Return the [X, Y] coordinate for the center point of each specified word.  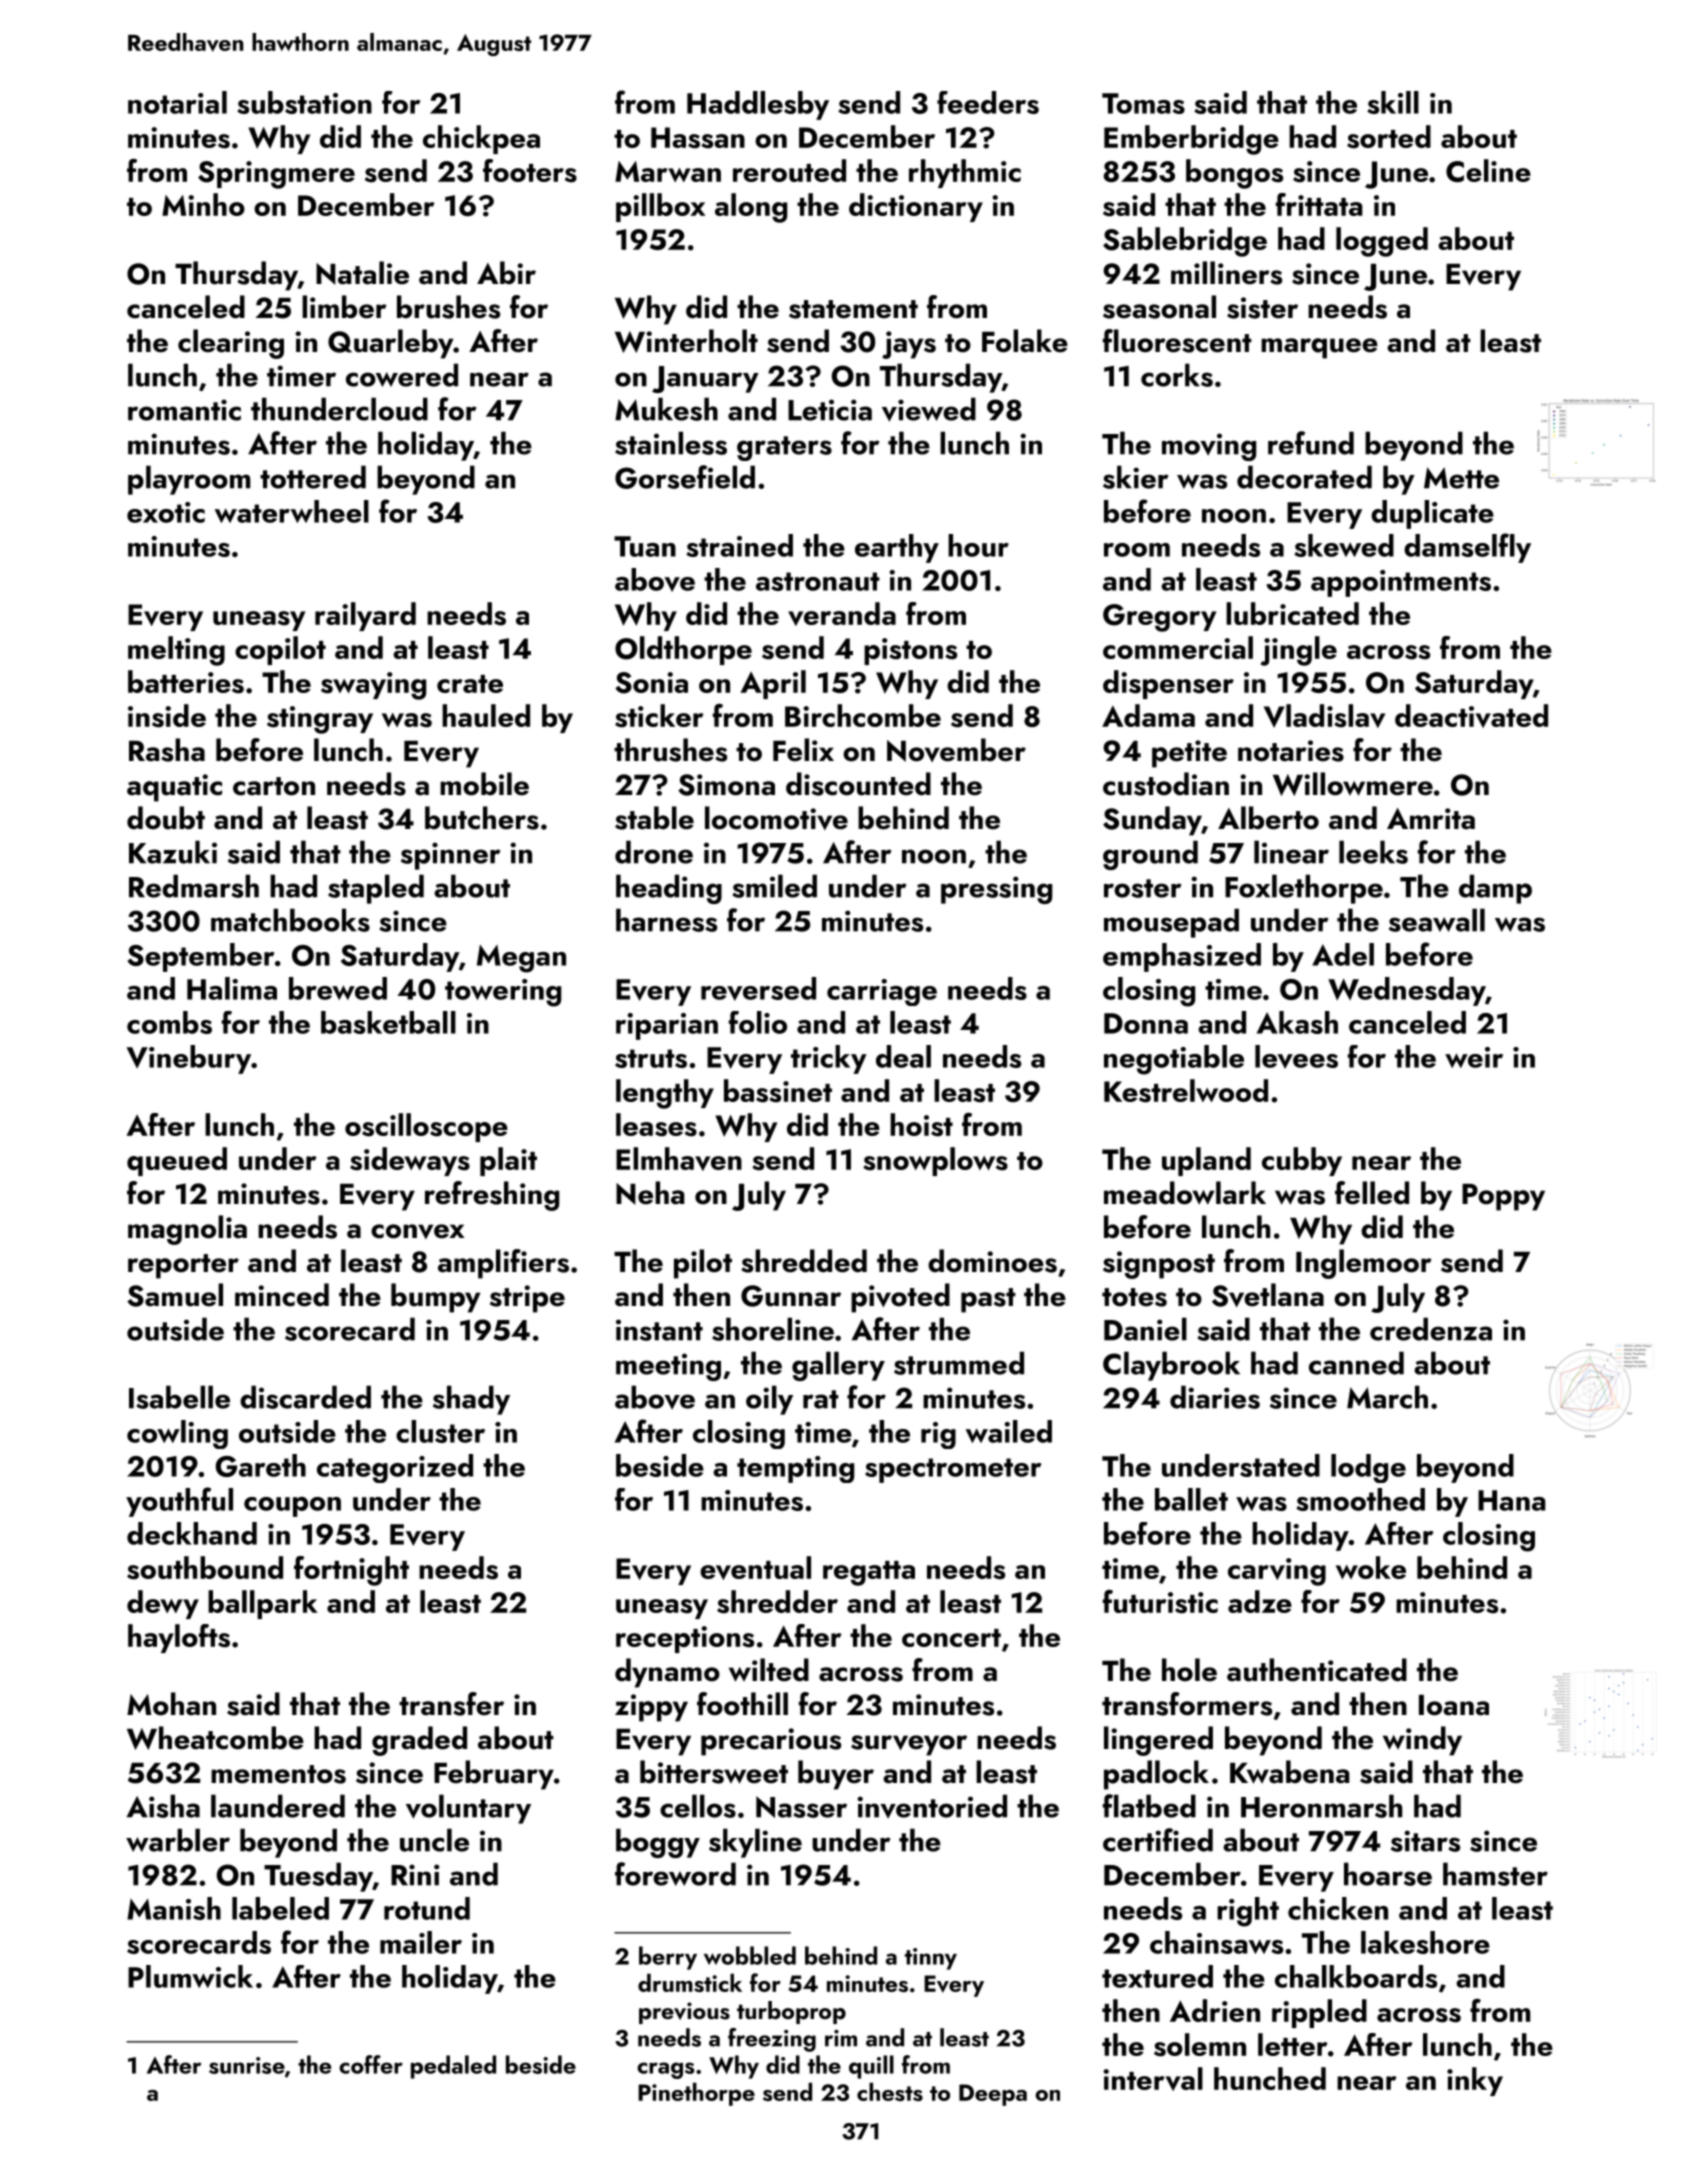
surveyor [909, 1745]
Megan [521, 959]
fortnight [351, 1571]
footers [530, 171]
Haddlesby [758, 105]
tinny [931, 1959]
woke [1371, 1567]
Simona [726, 785]
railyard [365, 616]
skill [1393, 102]
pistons [910, 651]
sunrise [247, 2065]
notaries [1291, 751]
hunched [1270, 2078]
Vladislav [1324, 716]
